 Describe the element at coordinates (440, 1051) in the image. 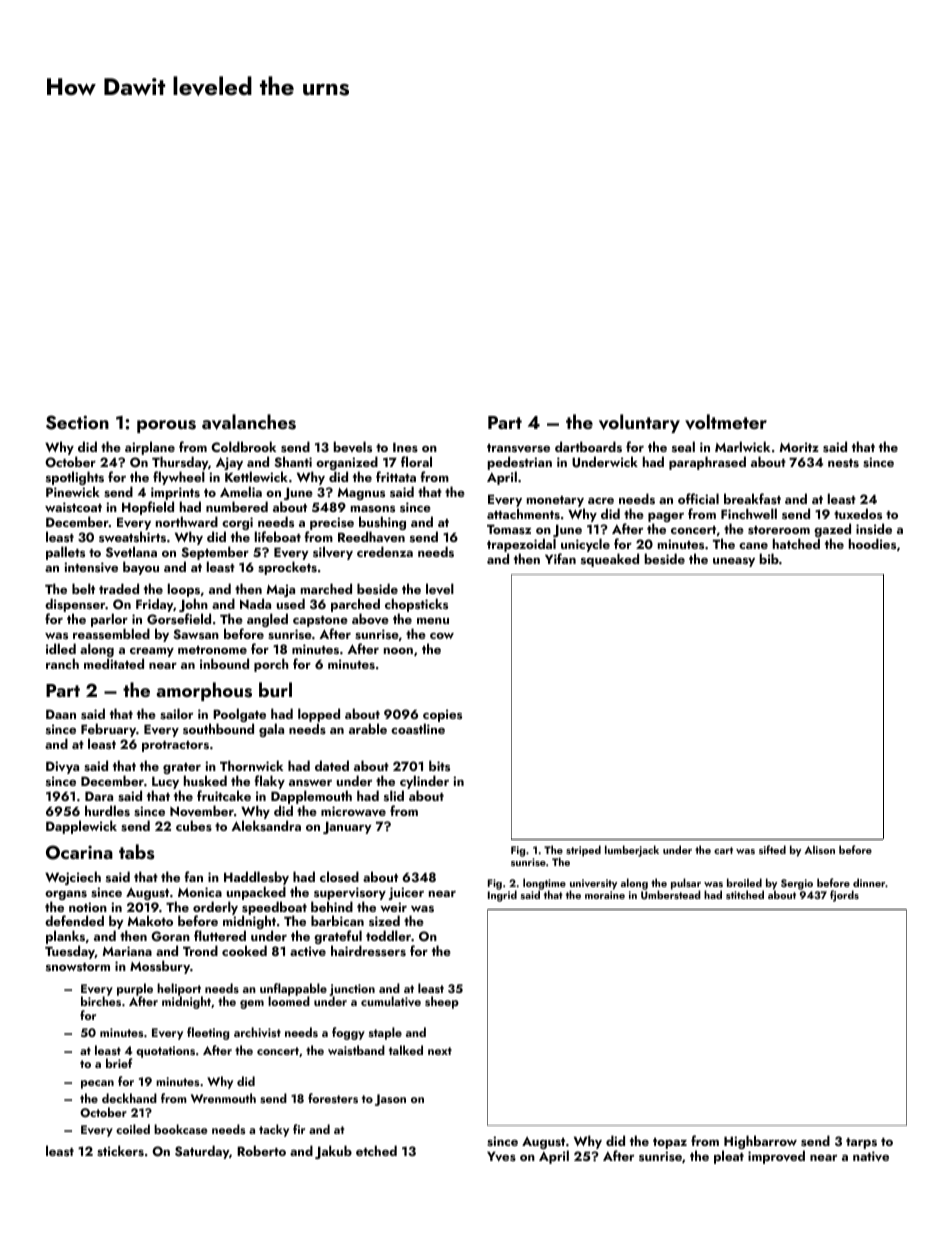

I see `next` at that location.
